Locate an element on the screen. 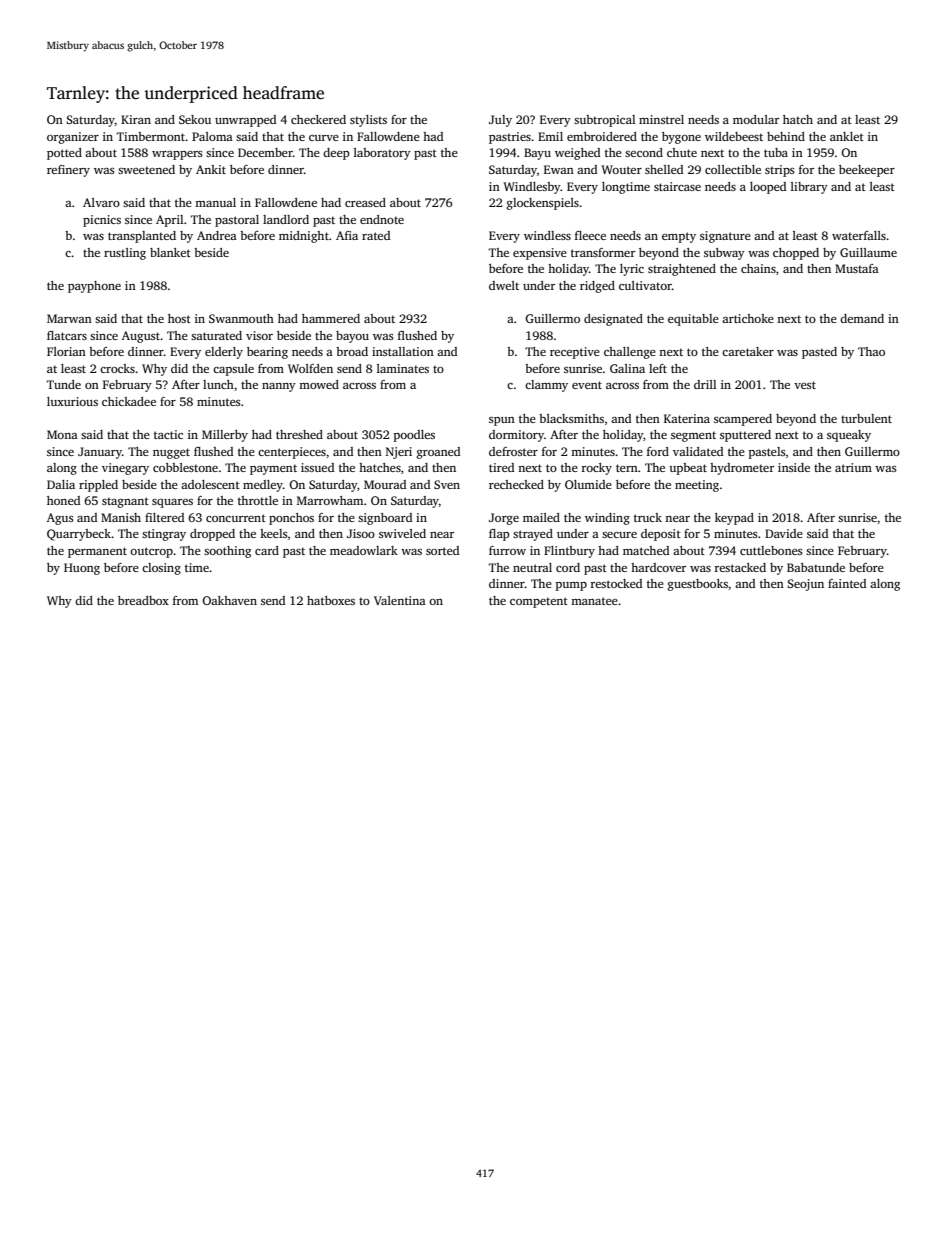 This screenshot has width=952, height=1233. laboratory is located at coordinates (382, 154).
